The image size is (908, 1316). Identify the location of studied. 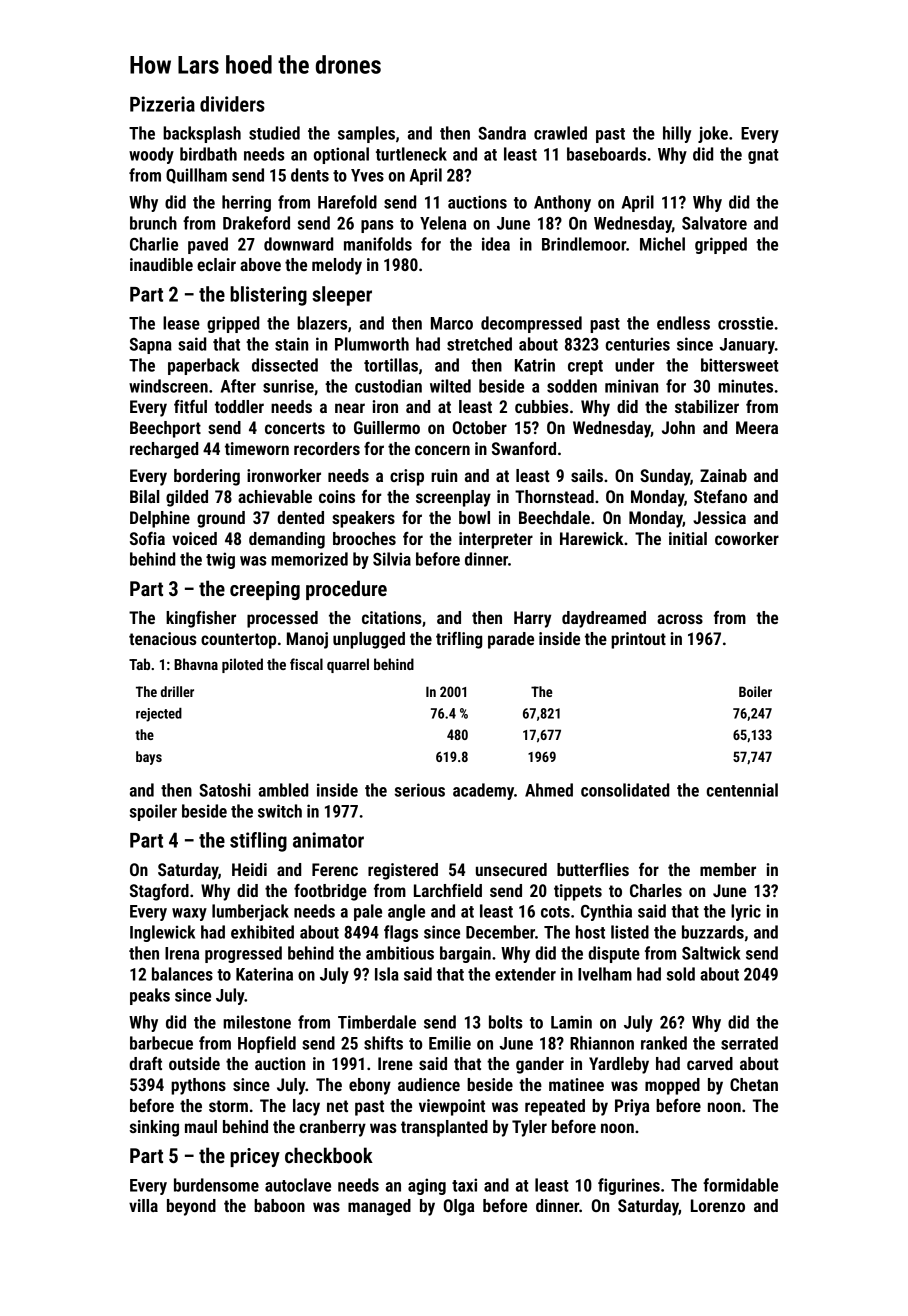
(274, 133).
